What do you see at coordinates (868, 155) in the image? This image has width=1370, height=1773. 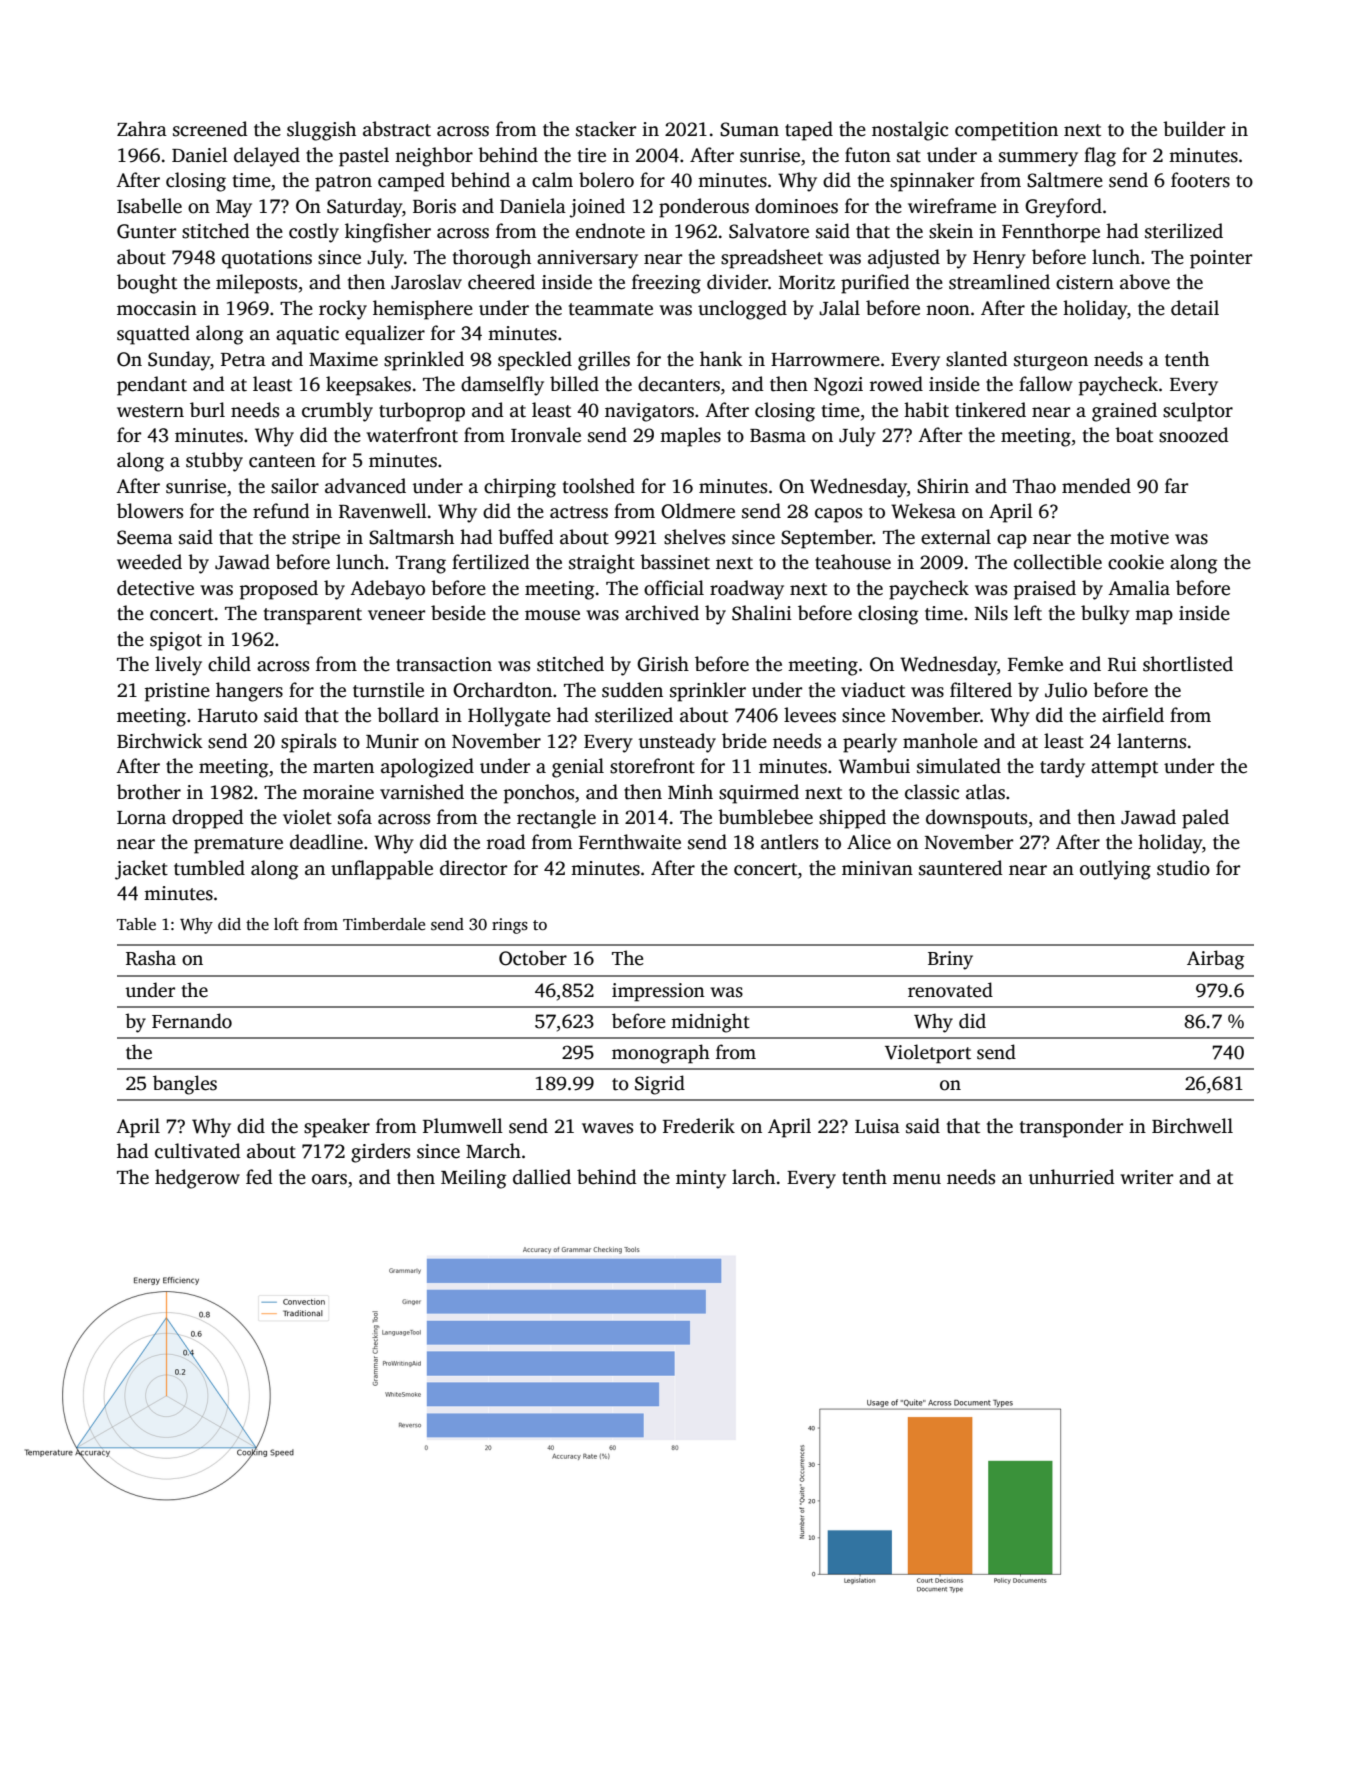 I see `futon` at bounding box center [868, 155].
